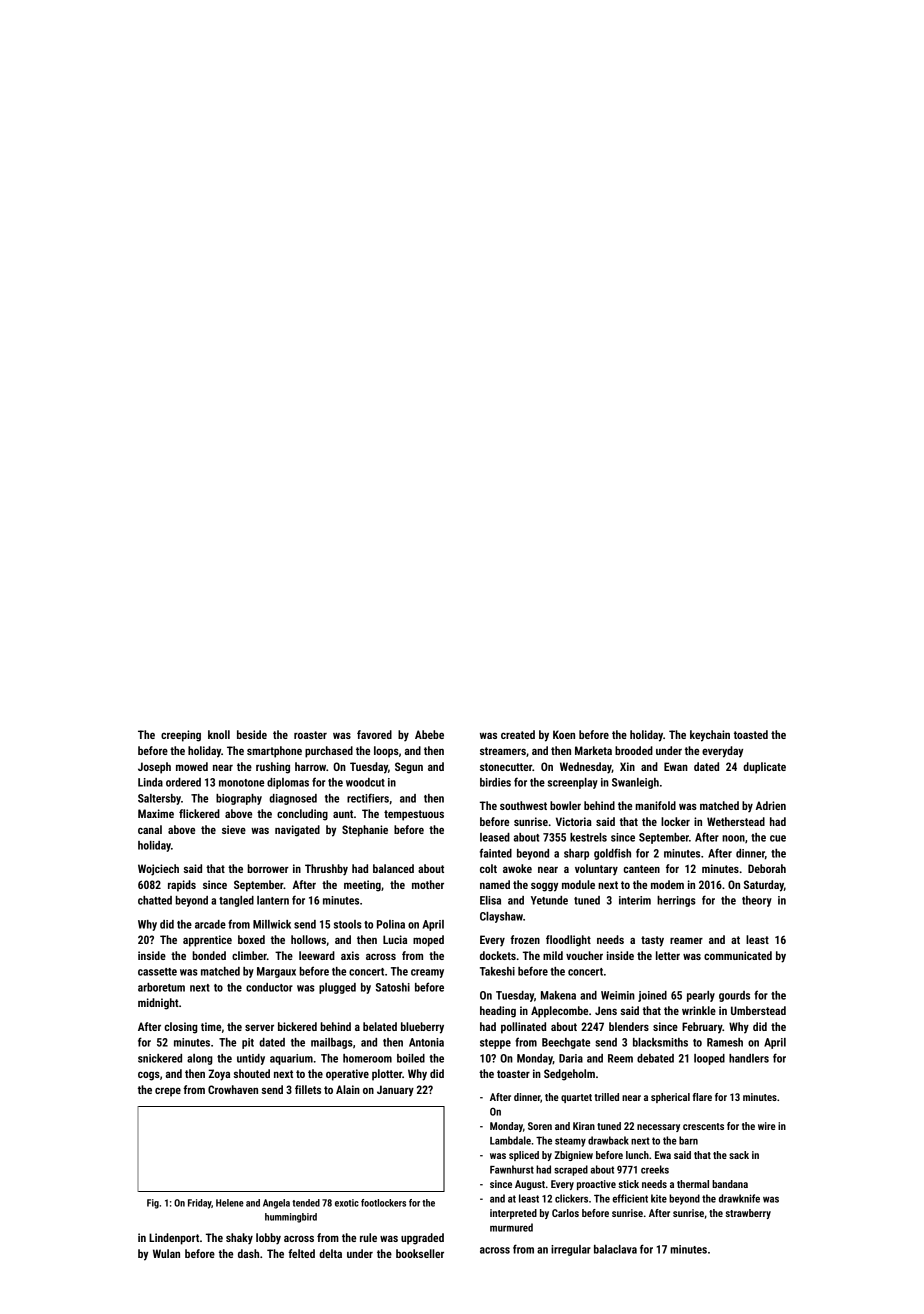 The width and height of the screenshot is (924, 1314). I want to click on Saturday, so click(764, 886).
